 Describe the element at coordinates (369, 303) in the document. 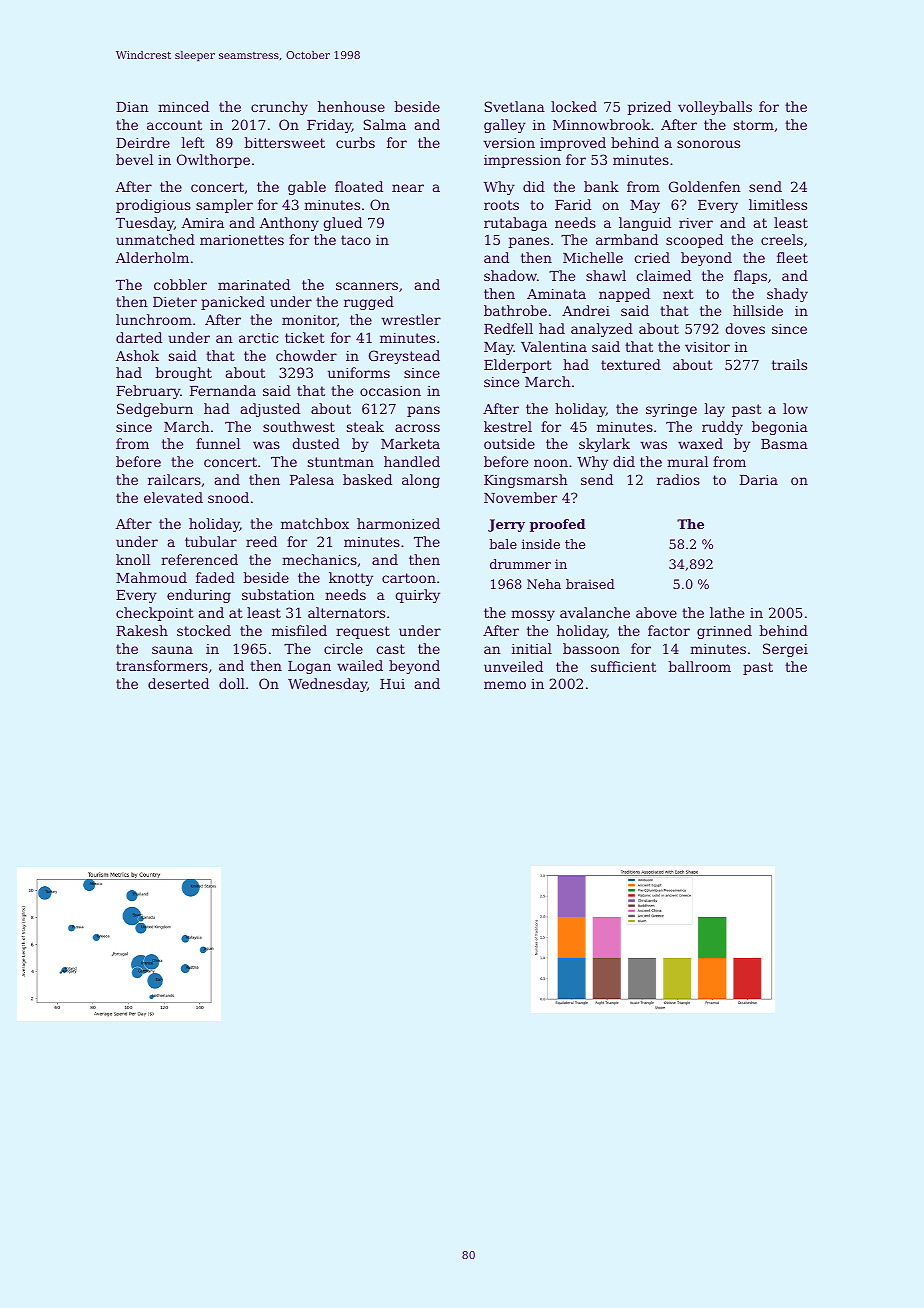

I see `rugged` at that location.
